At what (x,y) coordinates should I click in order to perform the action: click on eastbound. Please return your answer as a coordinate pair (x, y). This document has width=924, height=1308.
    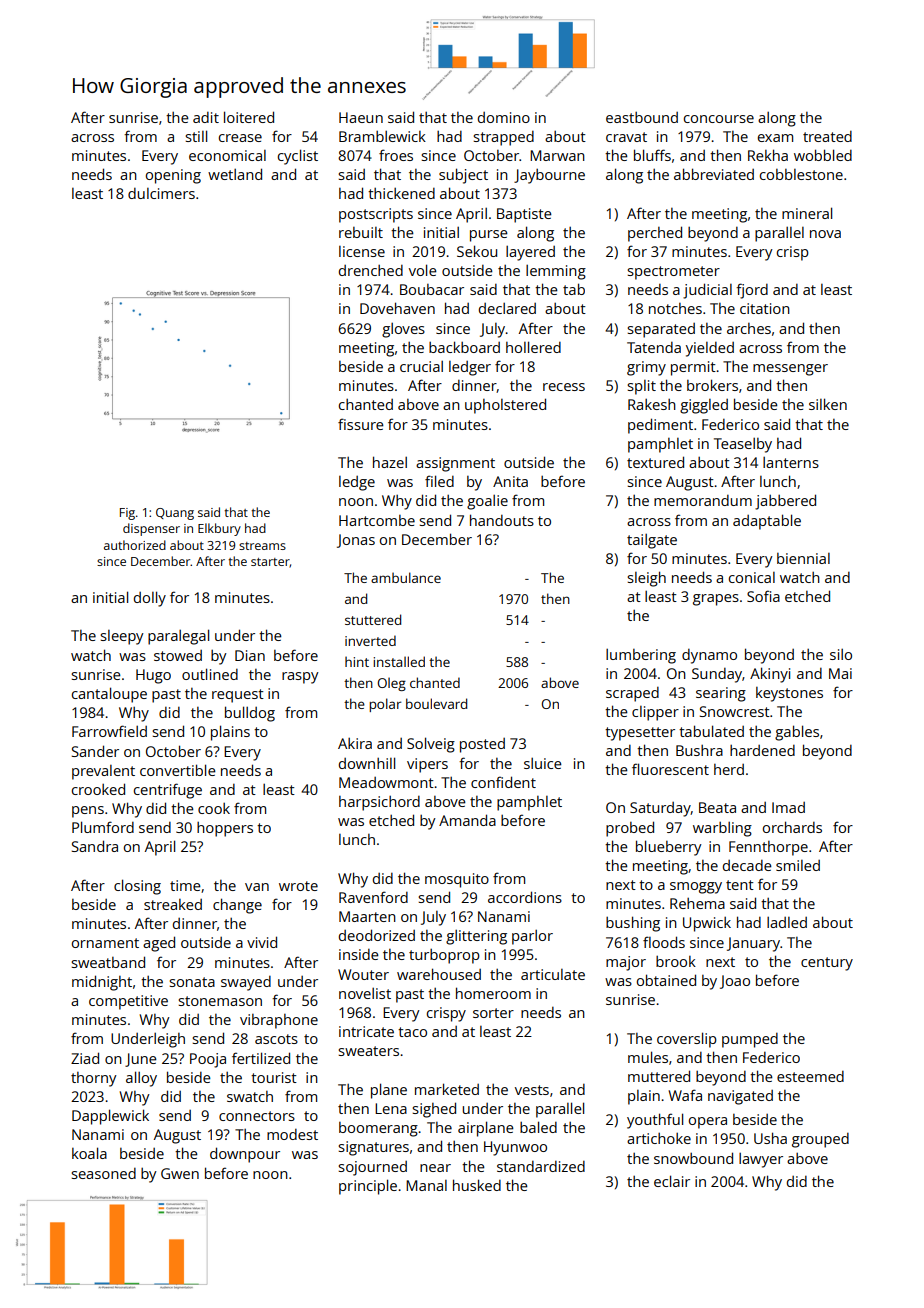
    Looking at the image, I should click on (642, 117).
